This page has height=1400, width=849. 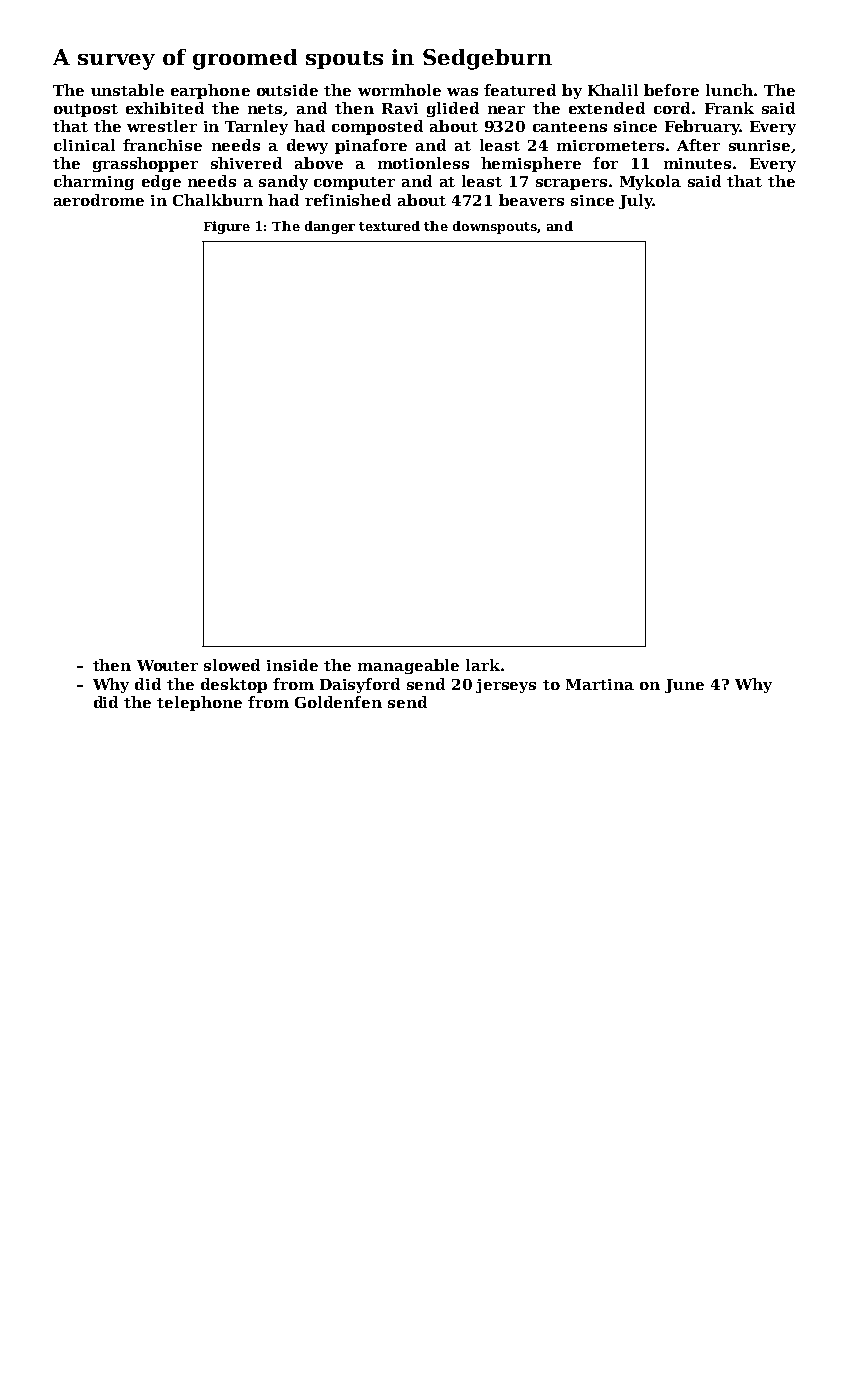 I want to click on lunch, so click(x=729, y=90).
